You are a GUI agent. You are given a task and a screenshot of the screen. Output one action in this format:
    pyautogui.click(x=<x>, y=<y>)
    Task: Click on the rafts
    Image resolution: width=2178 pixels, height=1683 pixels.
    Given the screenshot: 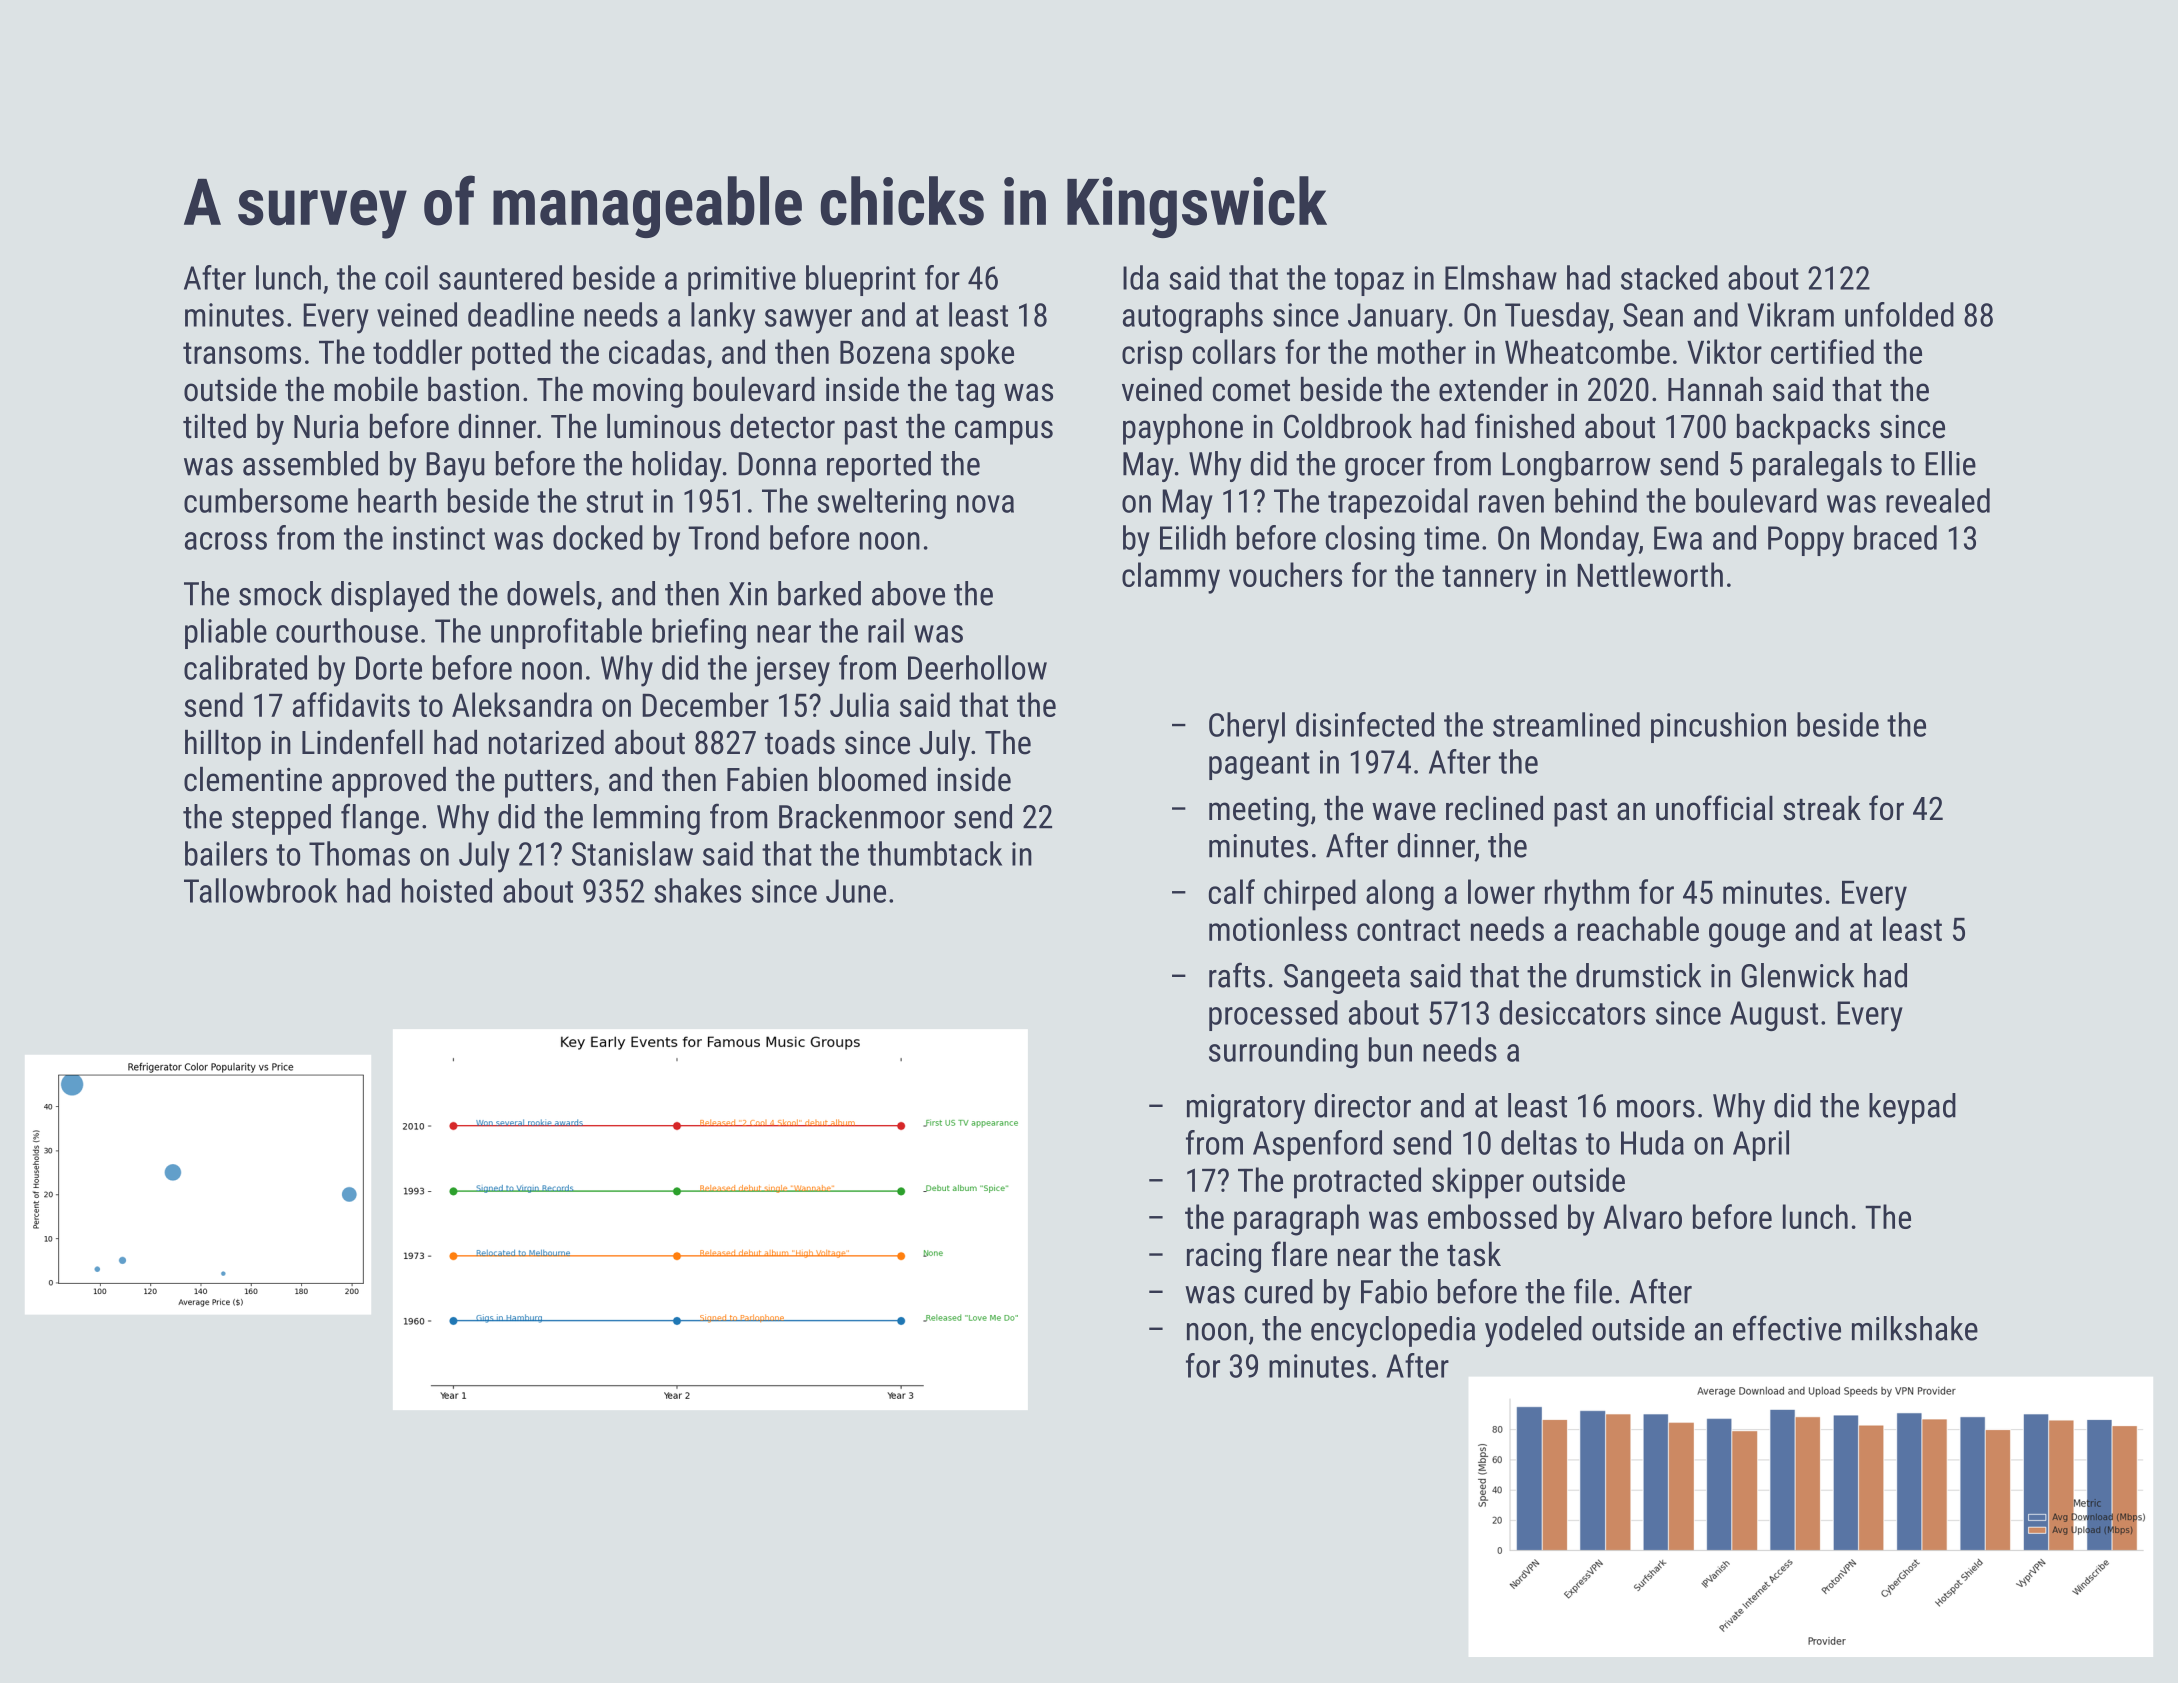 What is the action you would take?
    pyautogui.click(x=1237, y=975)
